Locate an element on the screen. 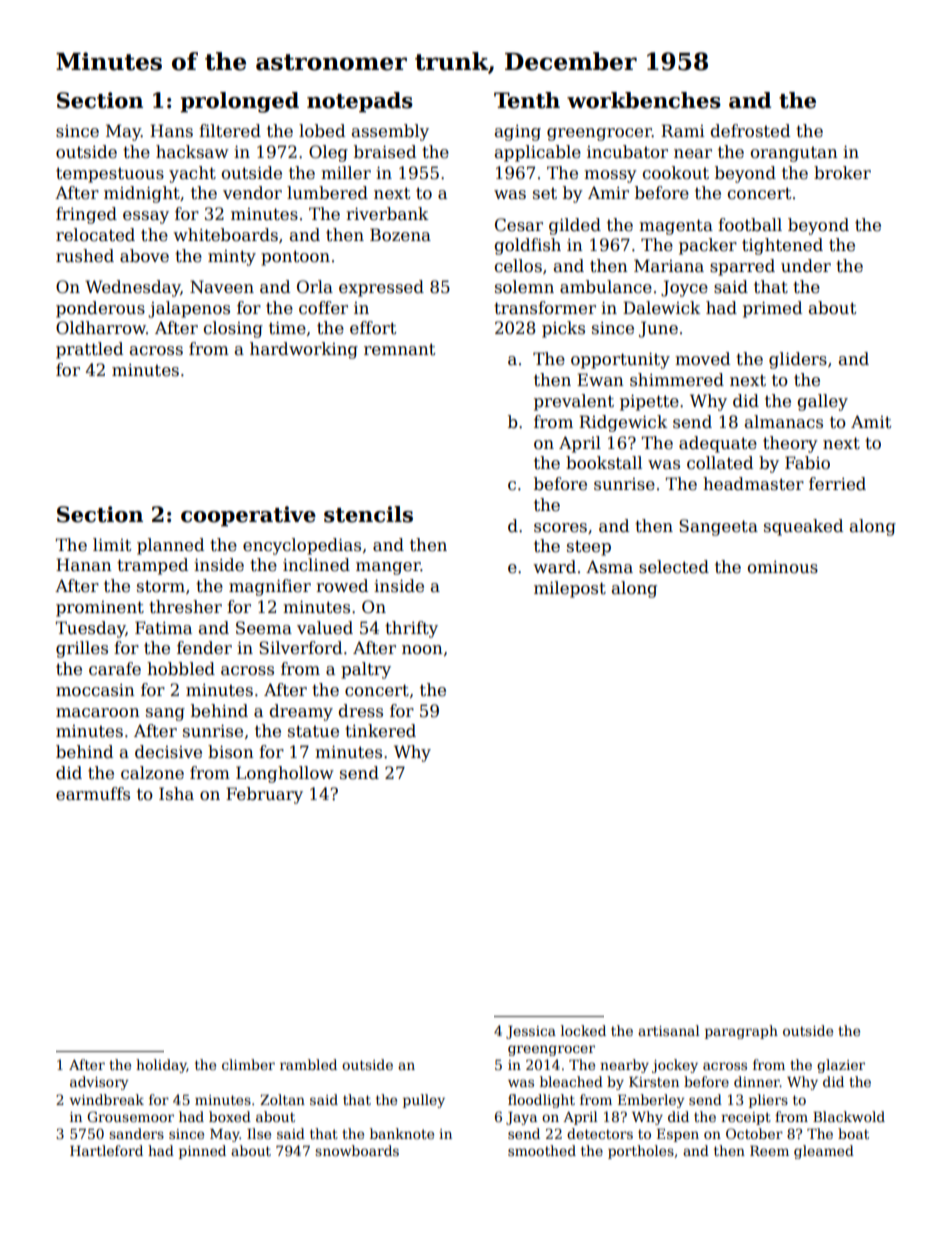  selected is located at coordinates (674, 567).
